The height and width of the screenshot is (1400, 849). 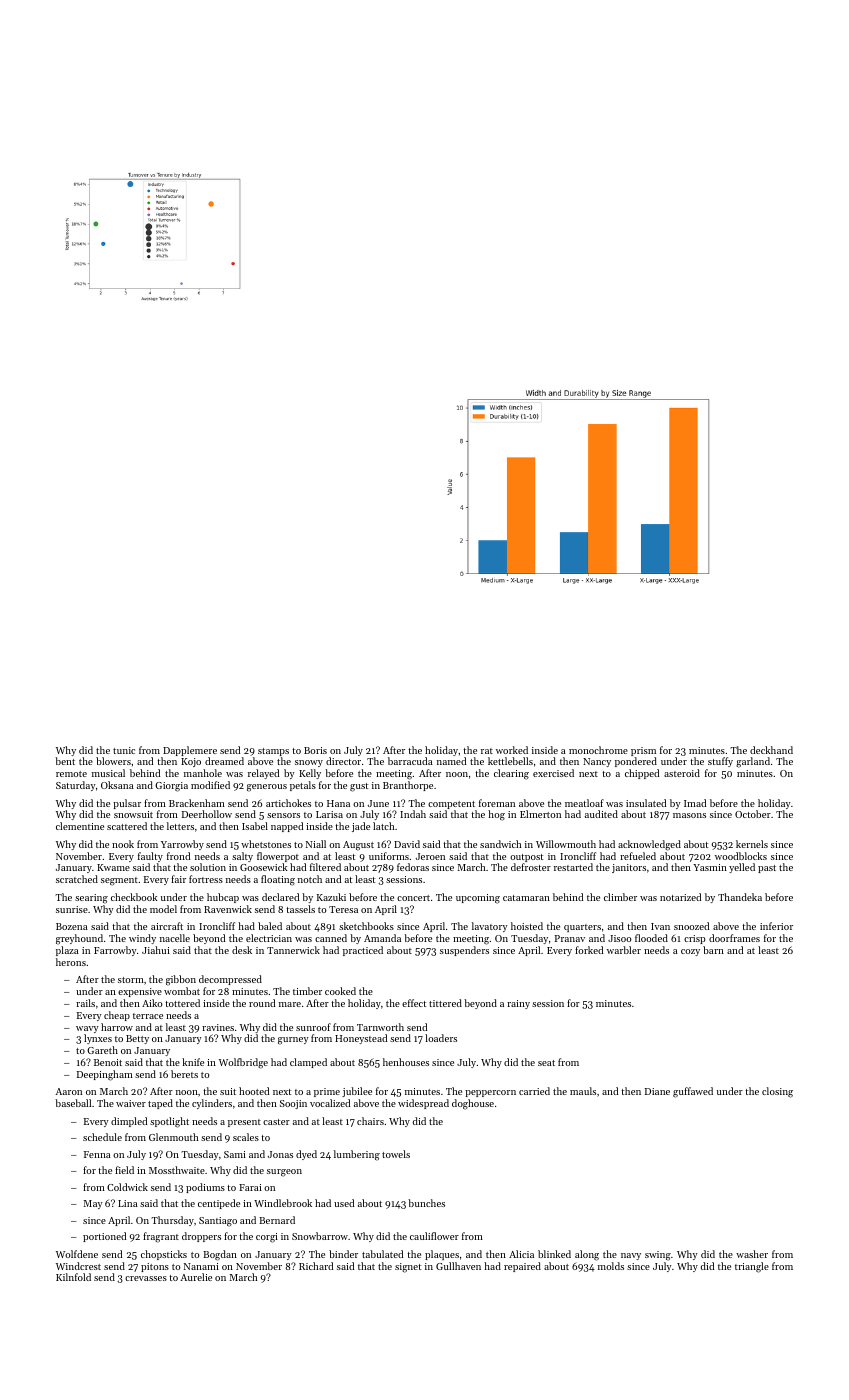 What do you see at coordinates (224, 761) in the screenshot?
I see `dreamed` at bounding box center [224, 761].
